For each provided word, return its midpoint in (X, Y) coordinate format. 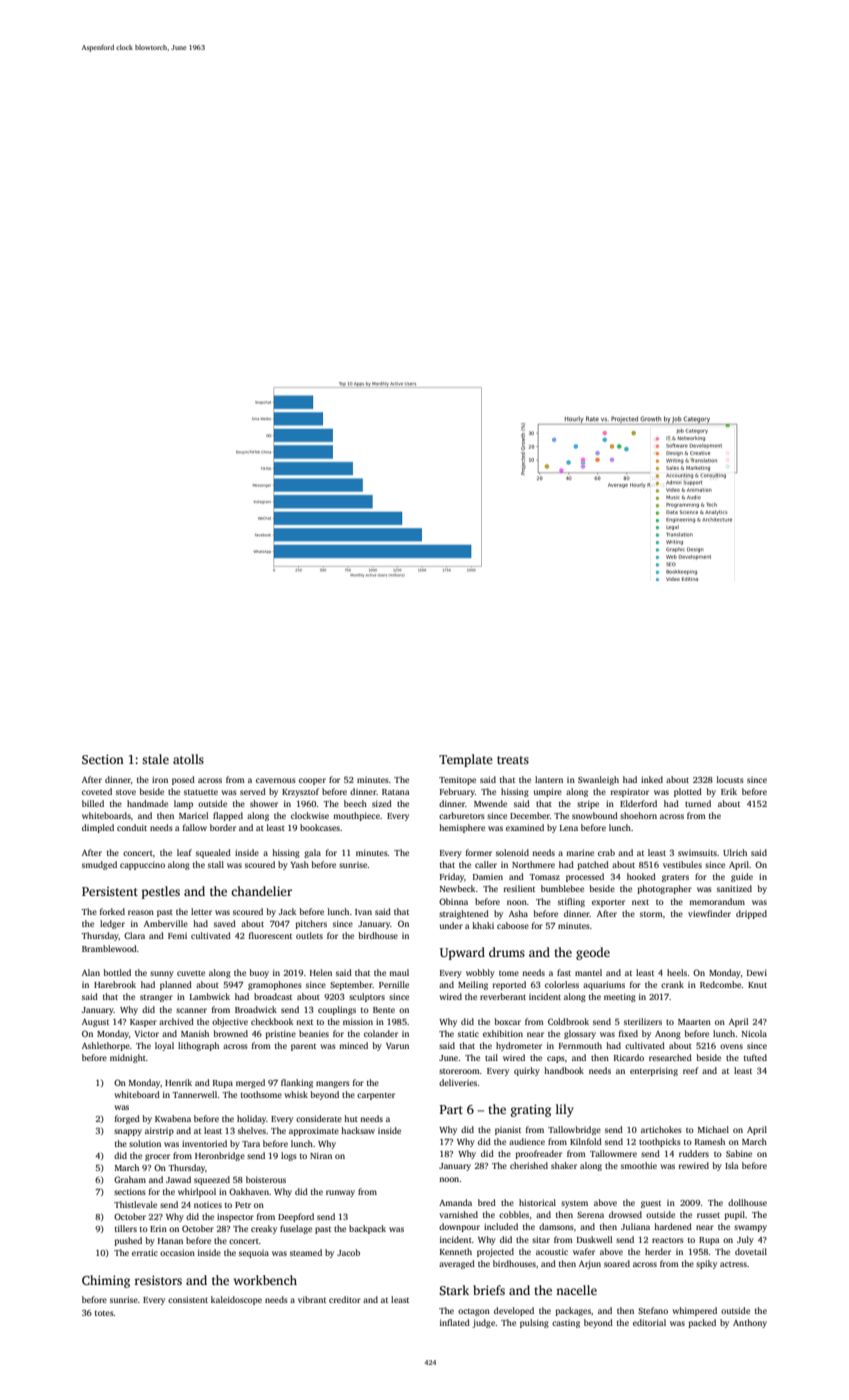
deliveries (458, 1082)
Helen (321, 972)
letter (201, 911)
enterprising (654, 1071)
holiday (252, 1119)
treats (513, 760)
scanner (191, 1010)
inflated (455, 1322)
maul (399, 972)
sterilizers (643, 1021)
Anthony (750, 1323)
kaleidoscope (236, 1300)
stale (155, 759)
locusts (730, 779)
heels (677, 972)
